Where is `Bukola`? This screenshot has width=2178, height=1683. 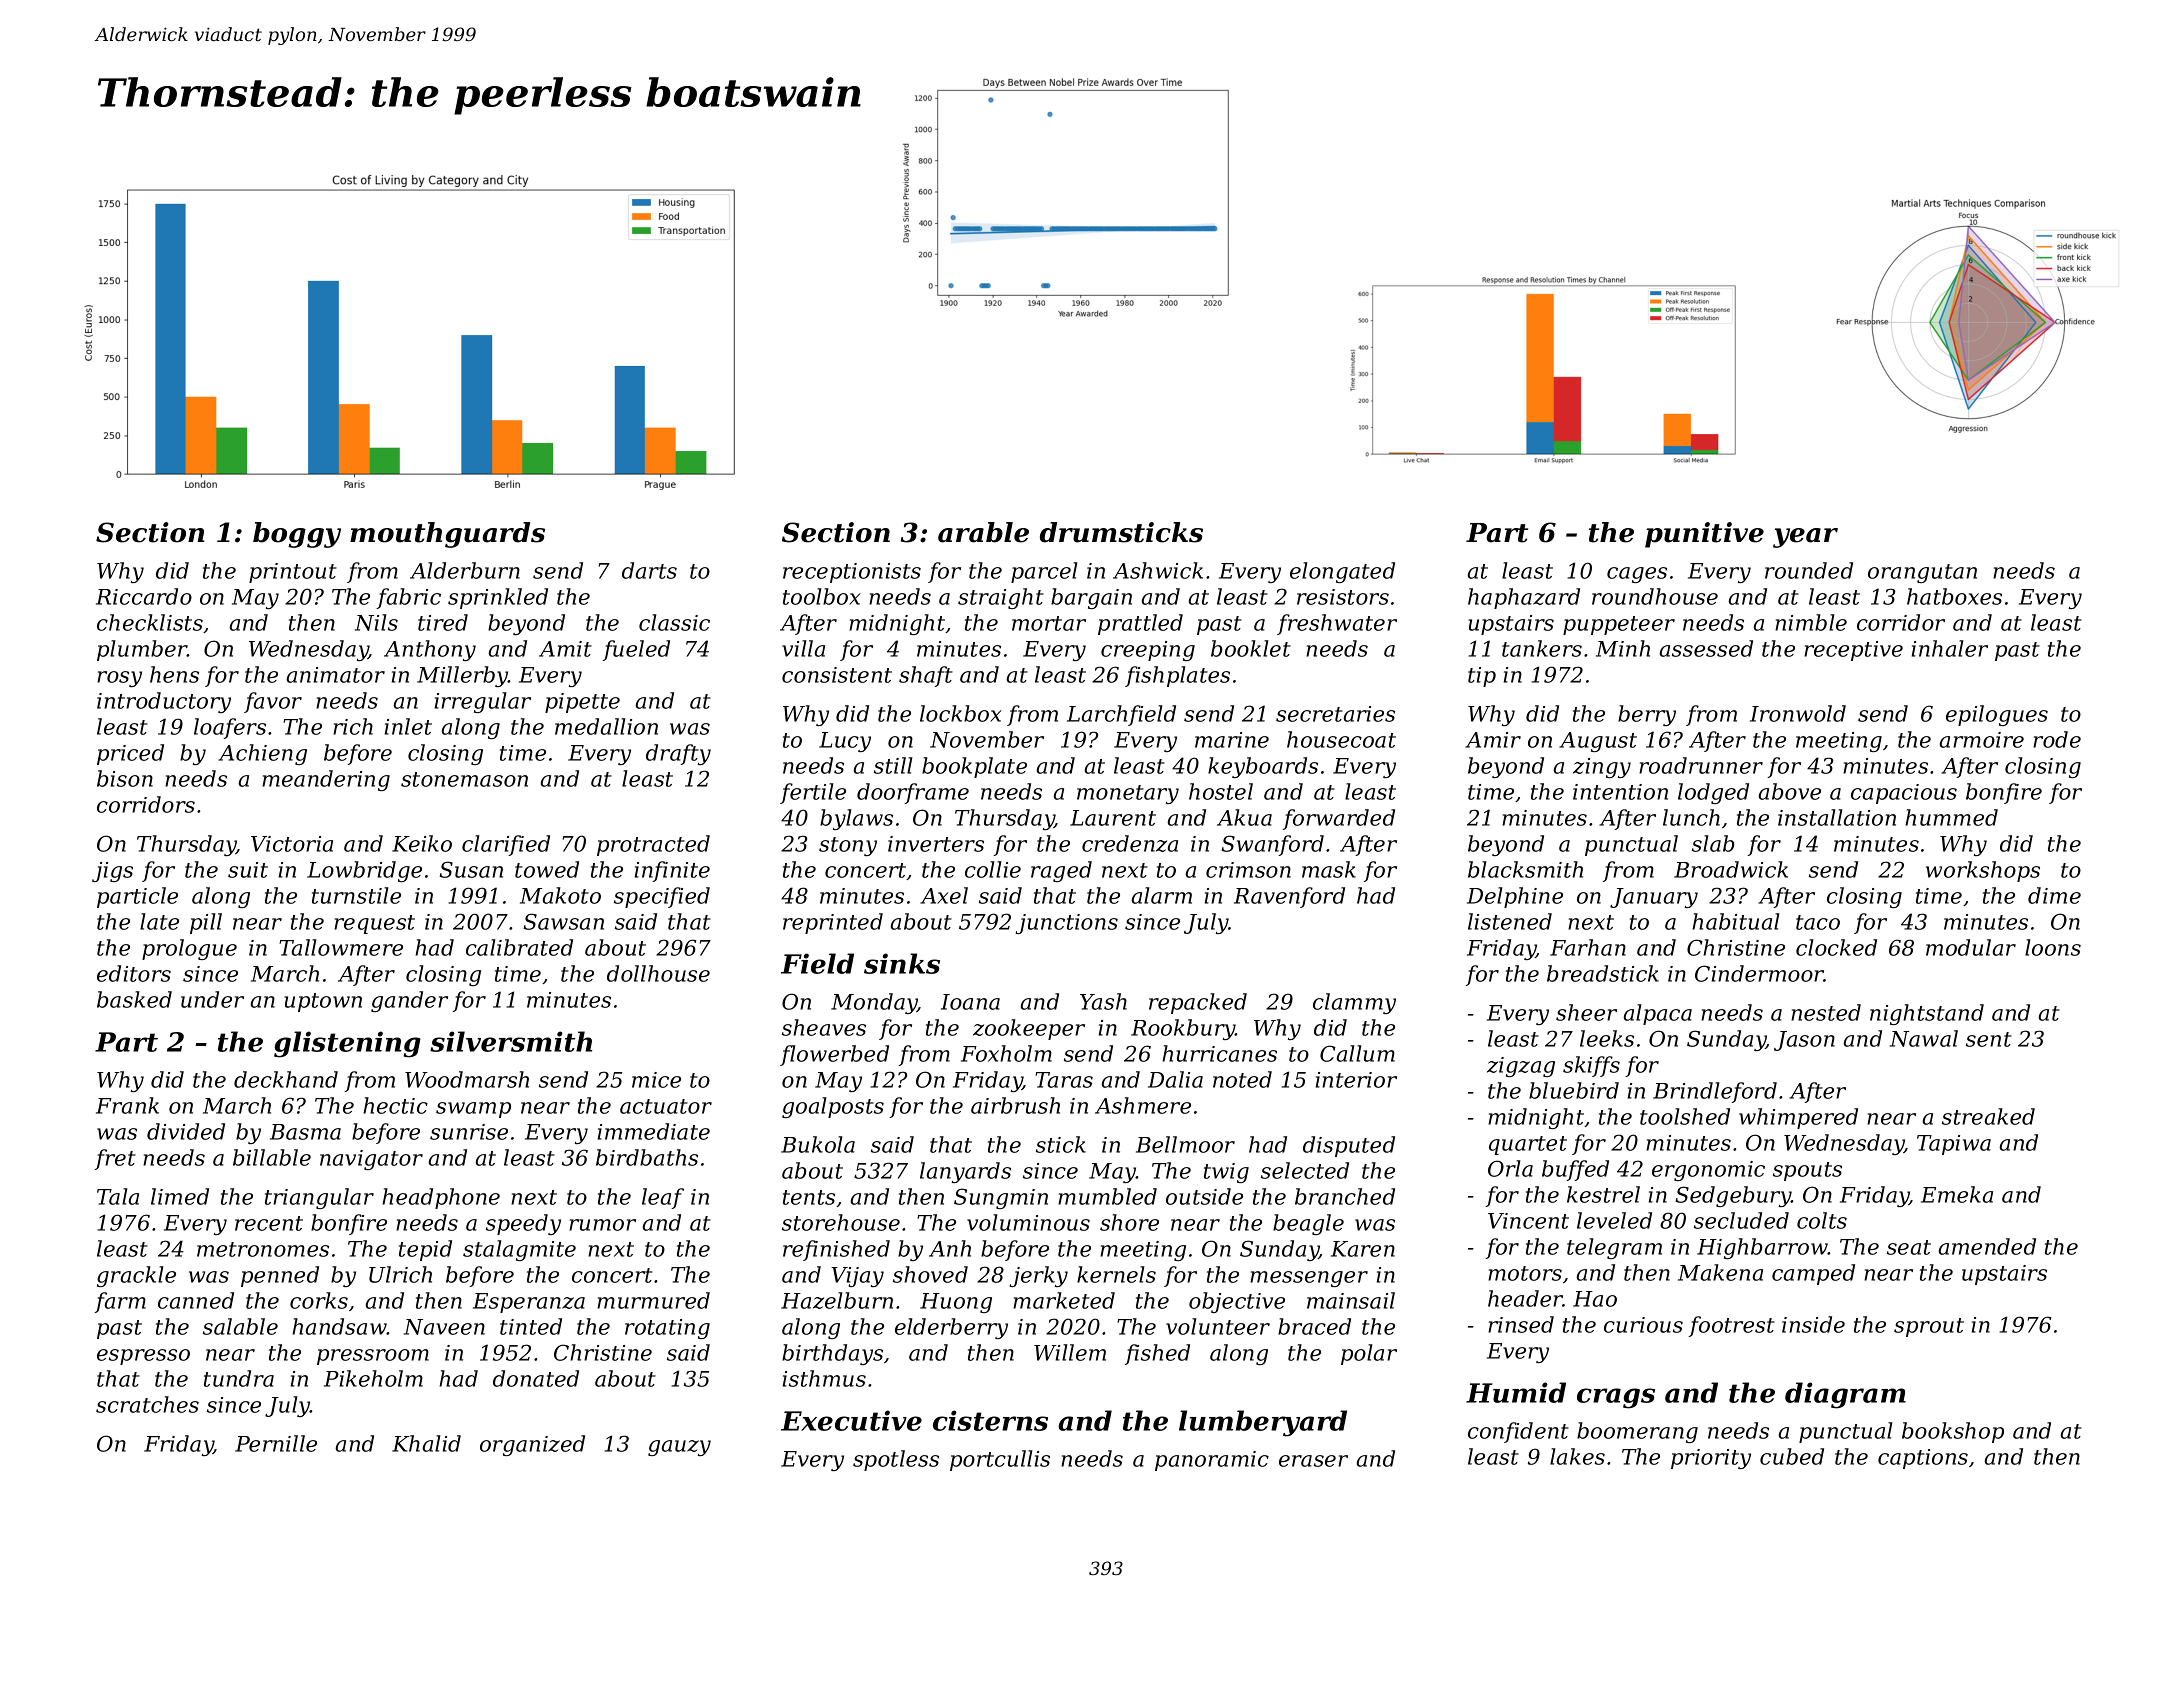 Bukola is located at coordinates (818, 1144).
